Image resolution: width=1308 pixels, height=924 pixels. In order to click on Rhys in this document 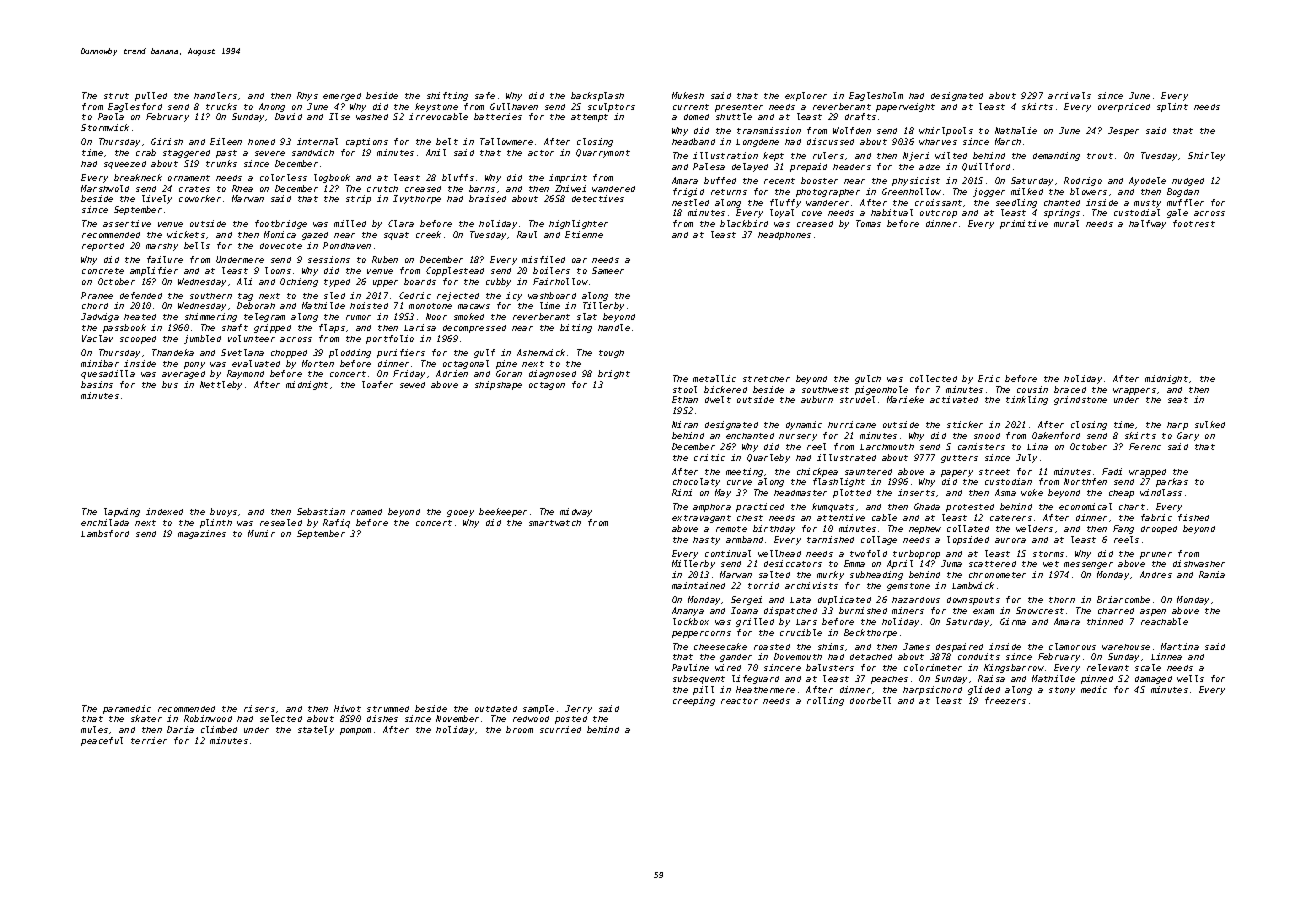, I will do `click(307, 96)`.
